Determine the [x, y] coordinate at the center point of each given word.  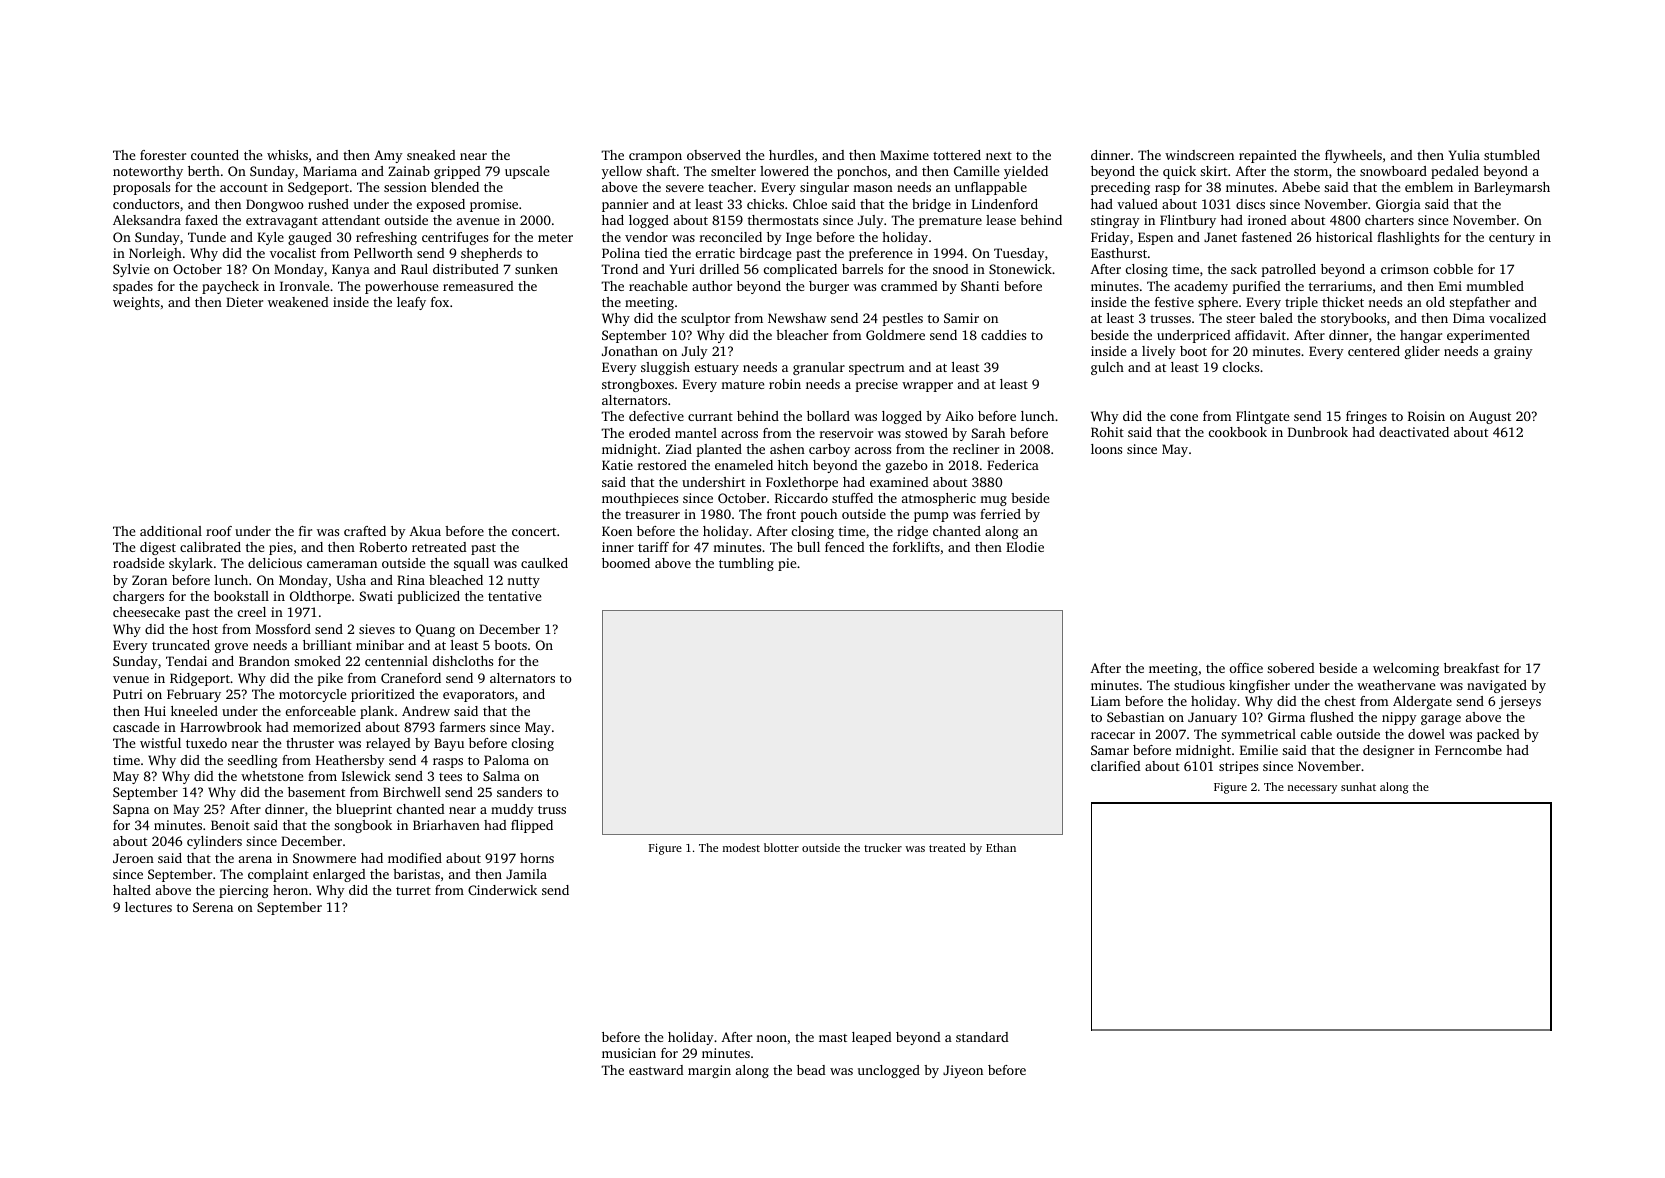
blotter [781, 847]
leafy [411, 303]
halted [132, 890]
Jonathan [630, 351]
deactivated [1414, 432]
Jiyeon [963, 1071]
